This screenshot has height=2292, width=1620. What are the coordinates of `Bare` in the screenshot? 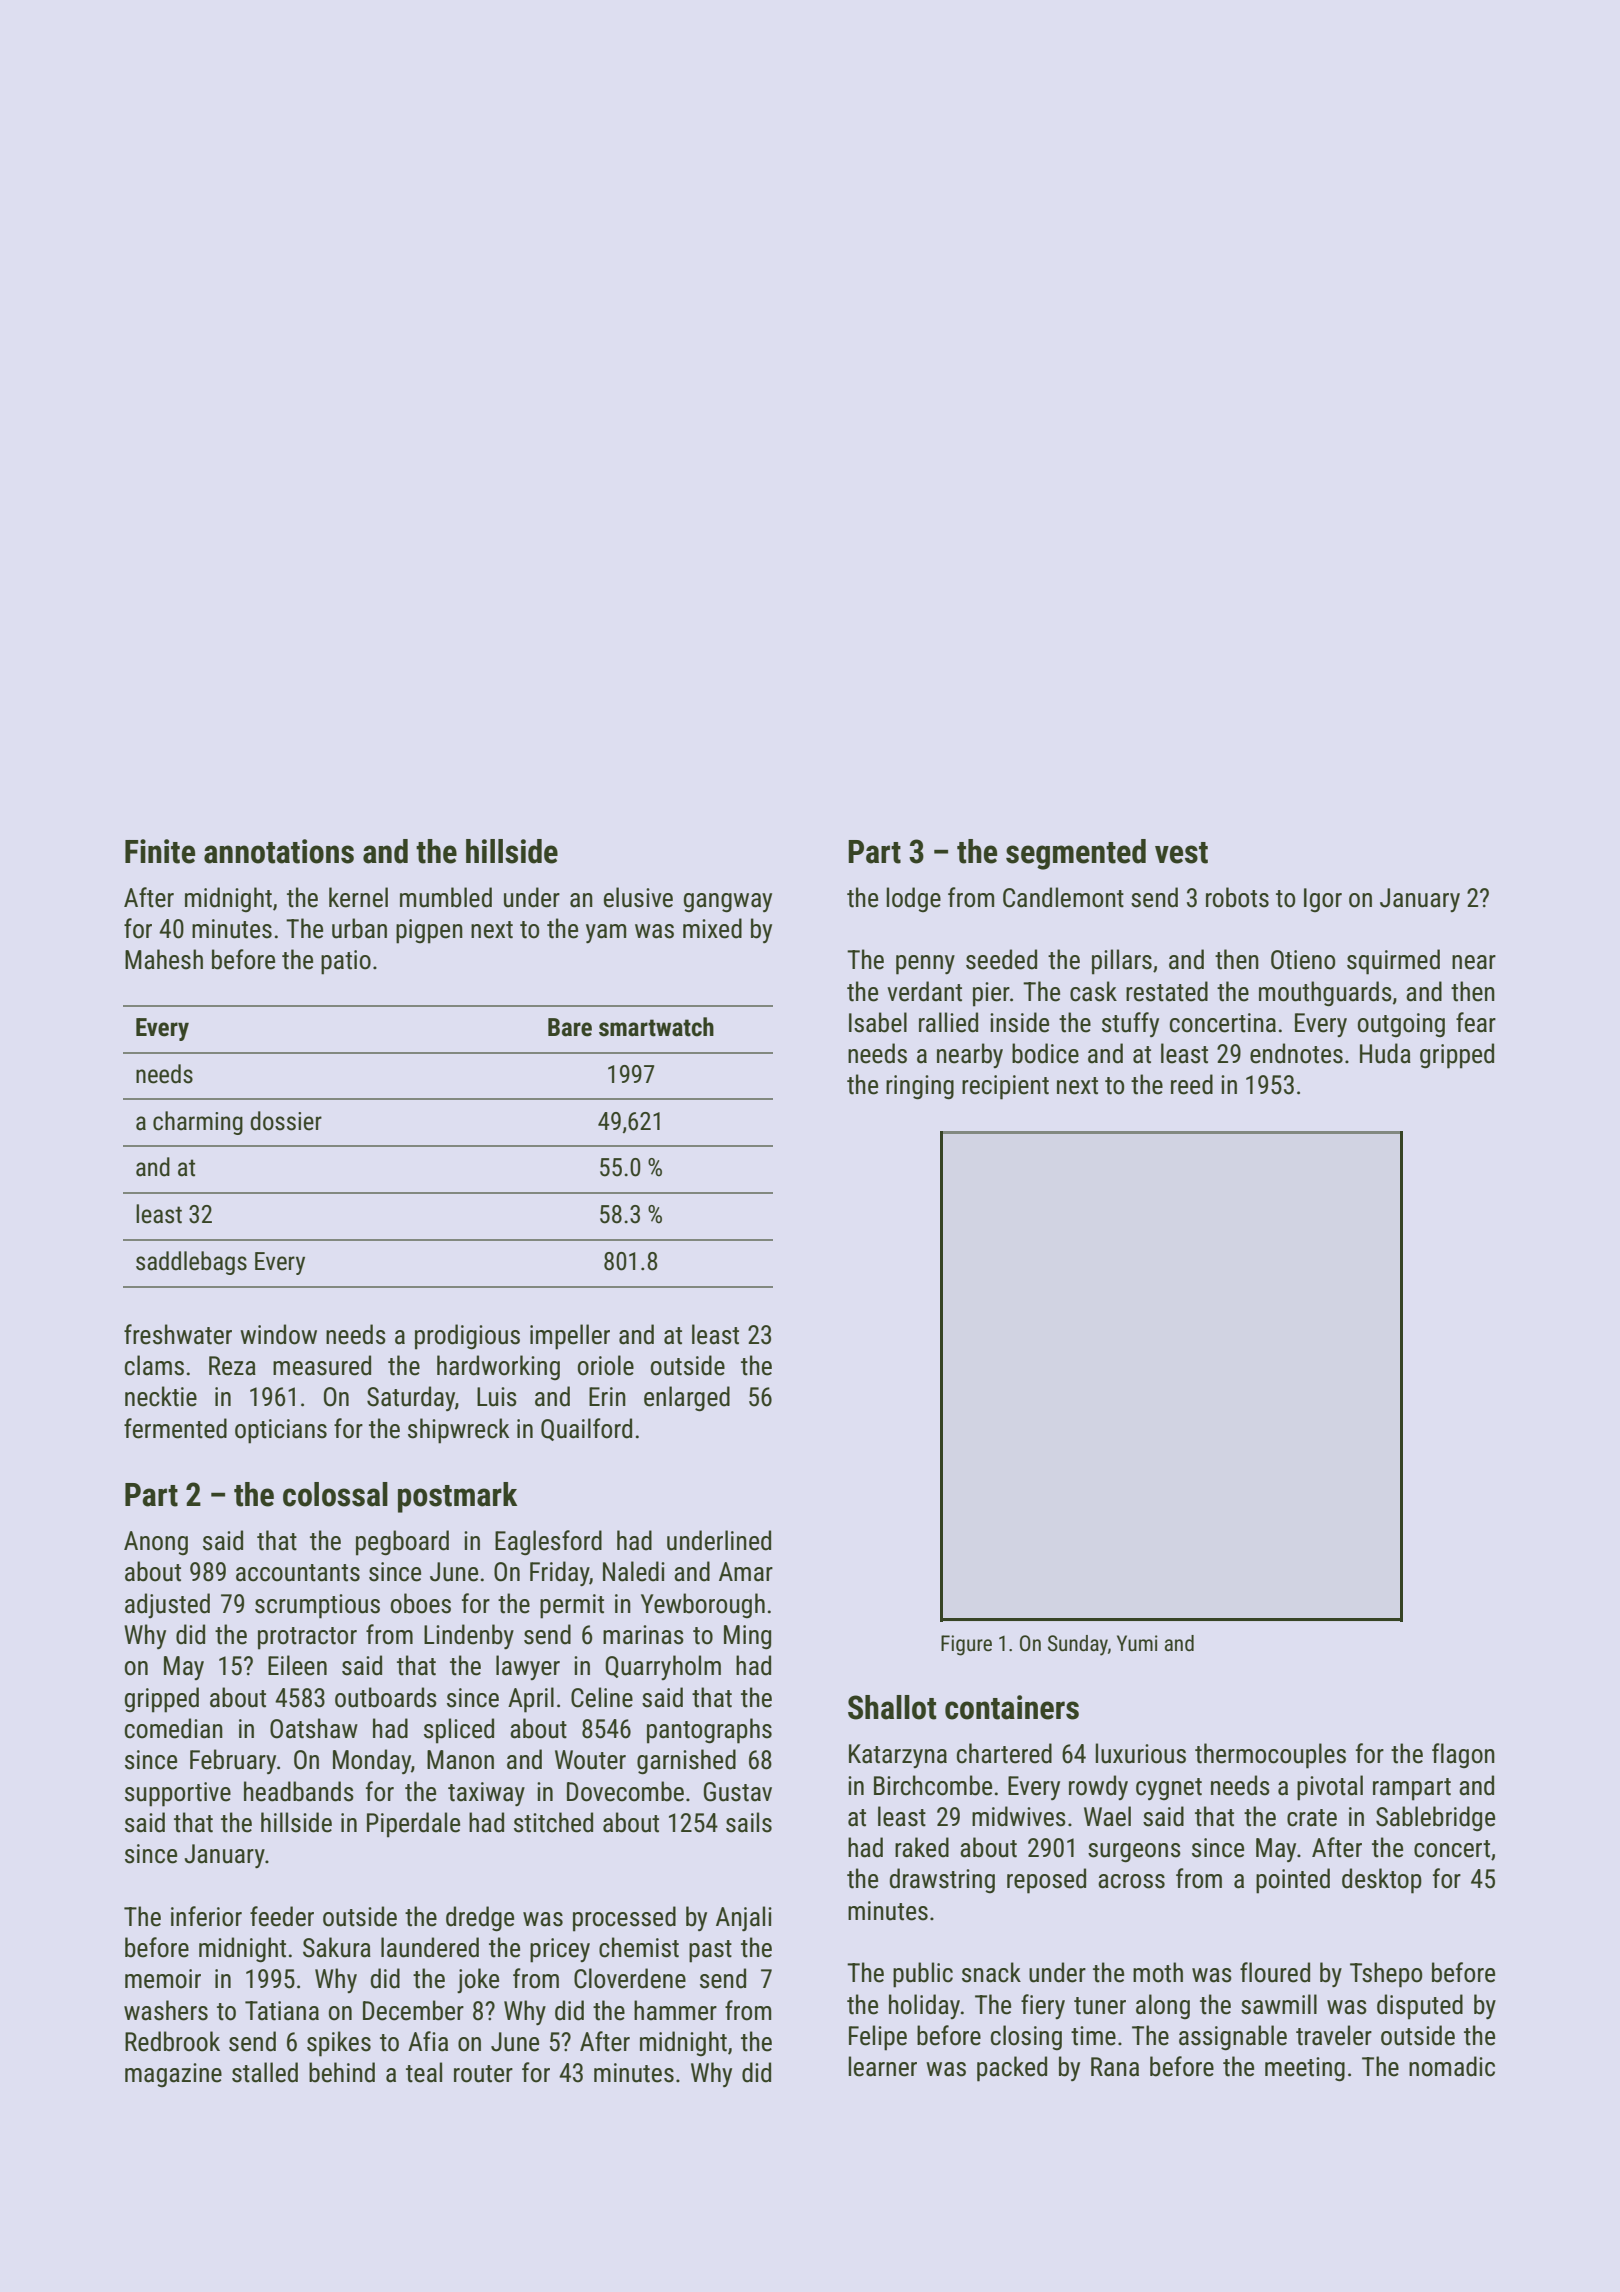 It's located at (570, 1027).
